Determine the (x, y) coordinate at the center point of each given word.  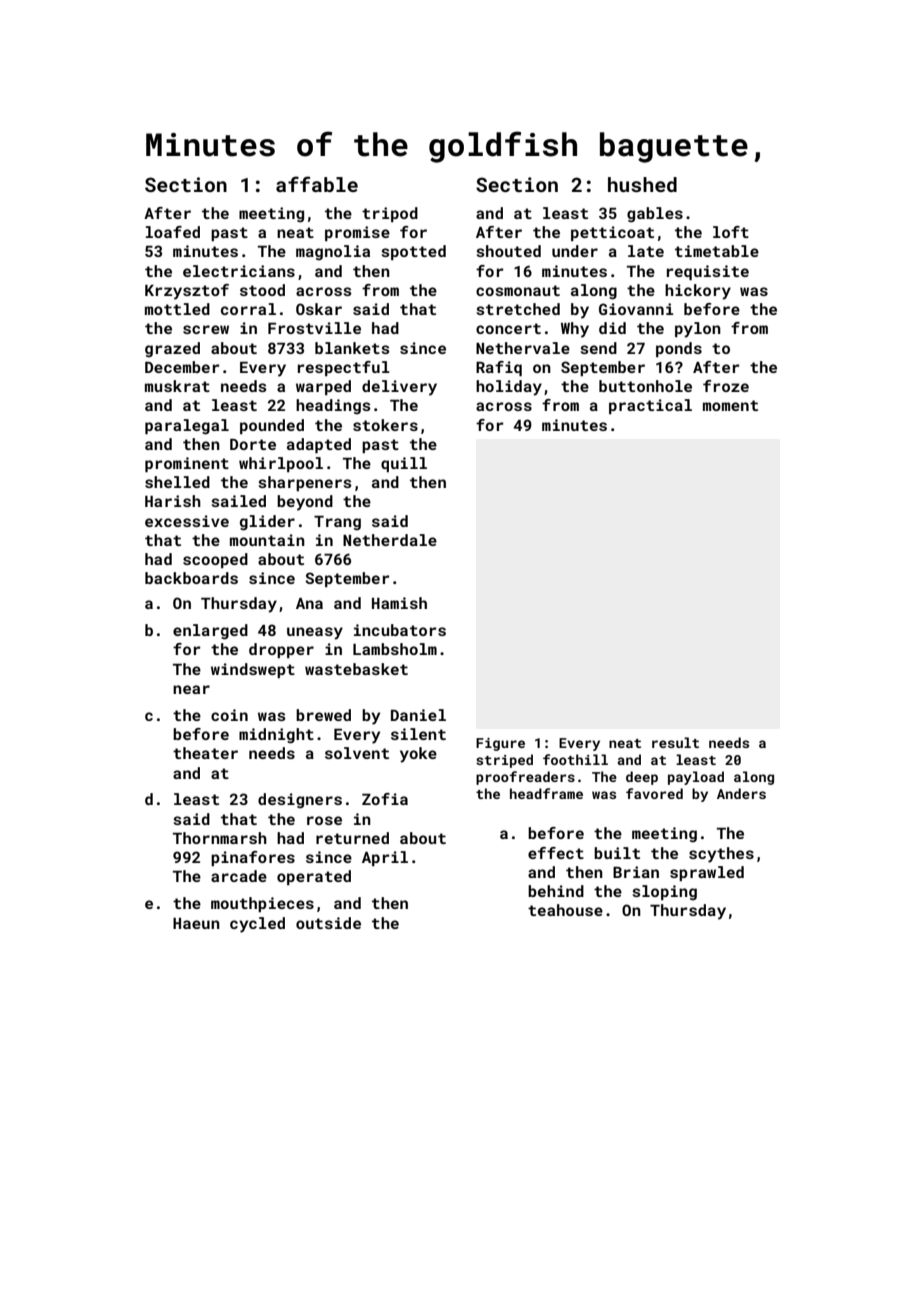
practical (650, 406)
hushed (642, 184)
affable (317, 184)
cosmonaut (518, 290)
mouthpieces (262, 904)
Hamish (399, 603)
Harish (173, 501)
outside (328, 923)
